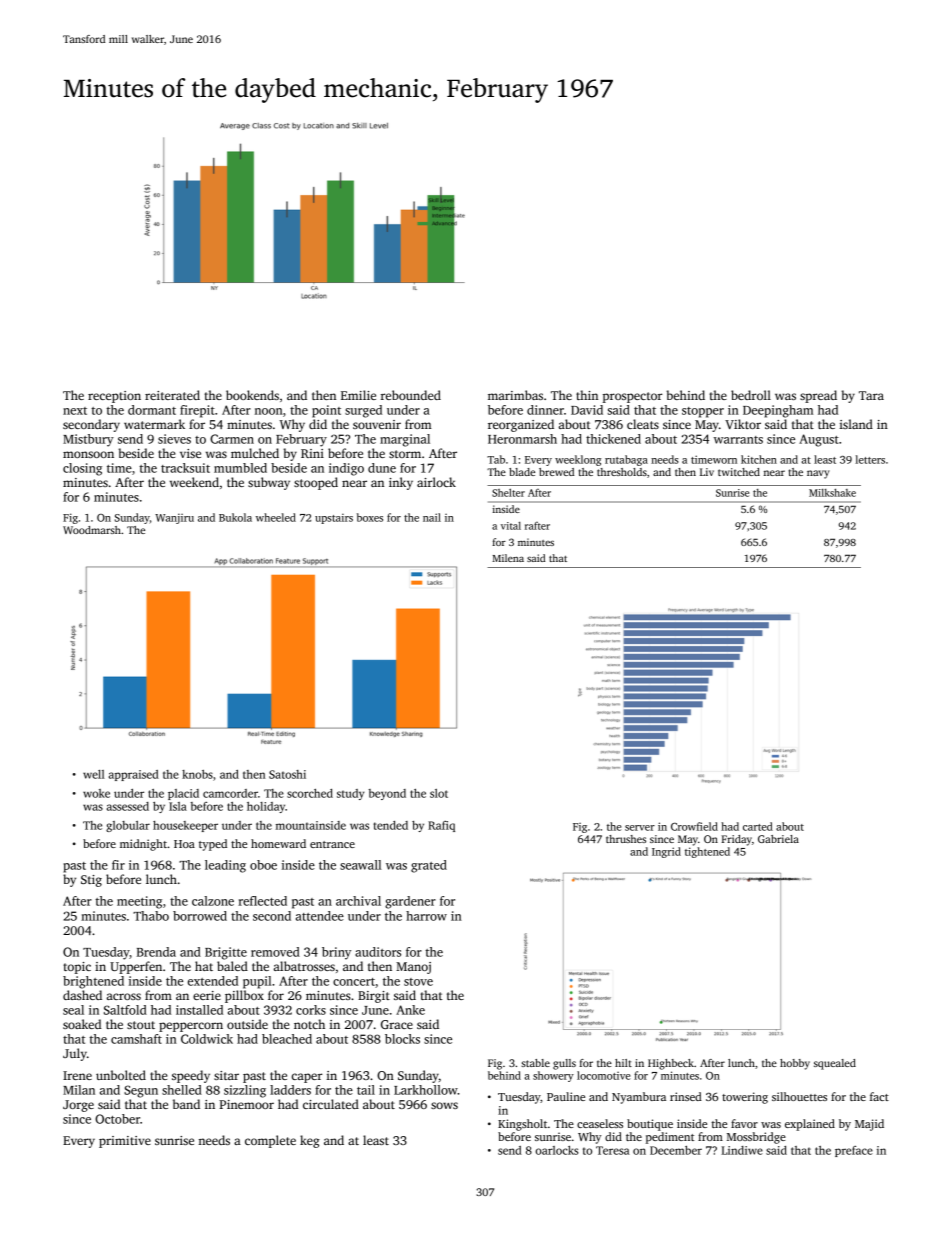 The width and height of the page is (952, 1233). What do you see at coordinates (557, 1150) in the page?
I see `oarlocks` at bounding box center [557, 1150].
